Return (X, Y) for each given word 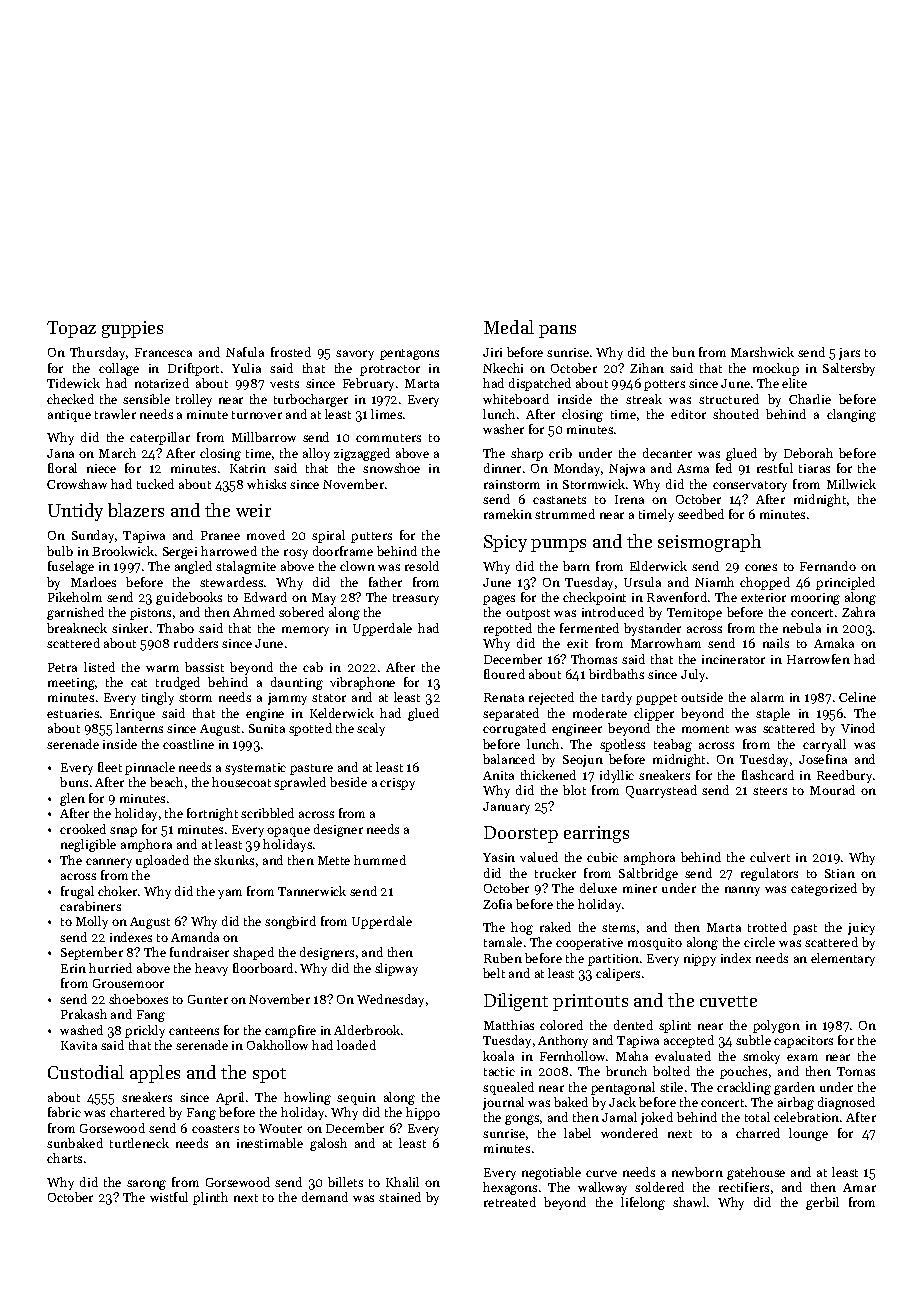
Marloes (93, 582)
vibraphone (362, 683)
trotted (767, 927)
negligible (88, 845)
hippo (423, 1113)
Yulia (246, 368)
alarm (767, 697)
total (757, 1117)
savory (355, 355)
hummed (380, 860)
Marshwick (762, 352)
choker (117, 891)
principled (845, 583)
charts (64, 1158)
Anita (498, 775)
